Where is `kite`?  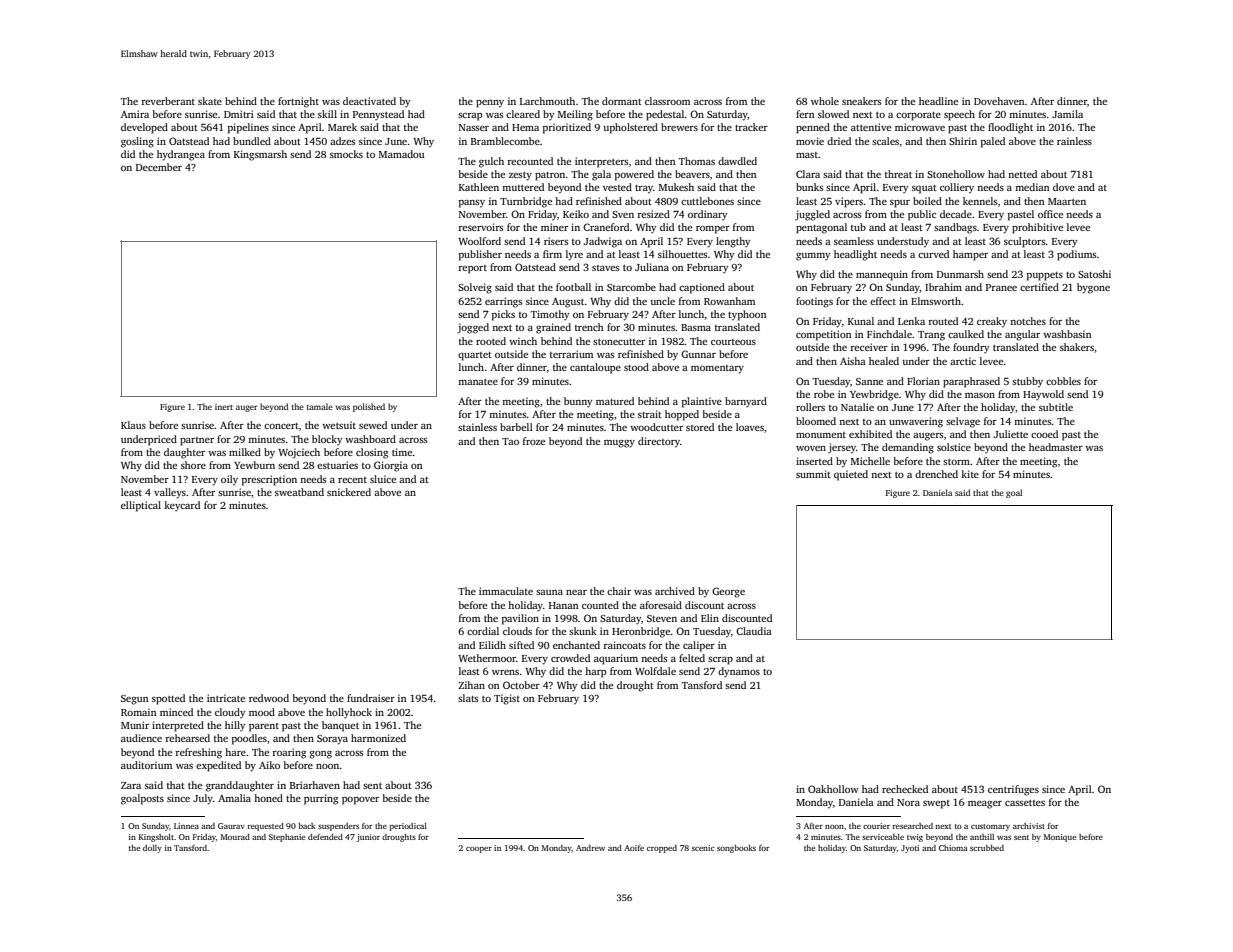
kite is located at coordinates (970, 474).
